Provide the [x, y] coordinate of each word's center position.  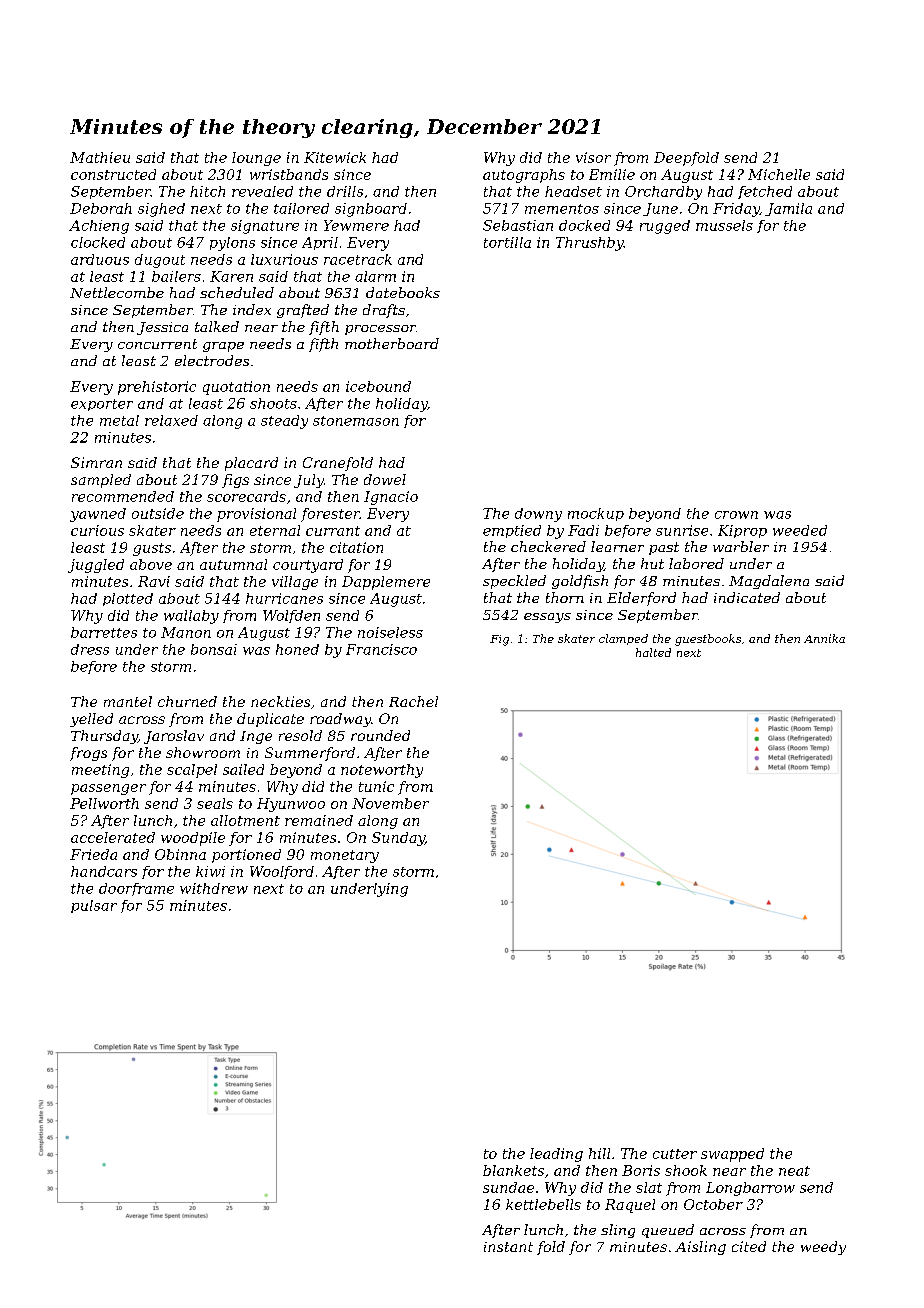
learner [617, 546]
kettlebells [543, 1204]
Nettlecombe [117, 292]
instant [508, 1247]
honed [297, 649]
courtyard [308, 566]
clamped [623, 639]
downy [538, 515]
